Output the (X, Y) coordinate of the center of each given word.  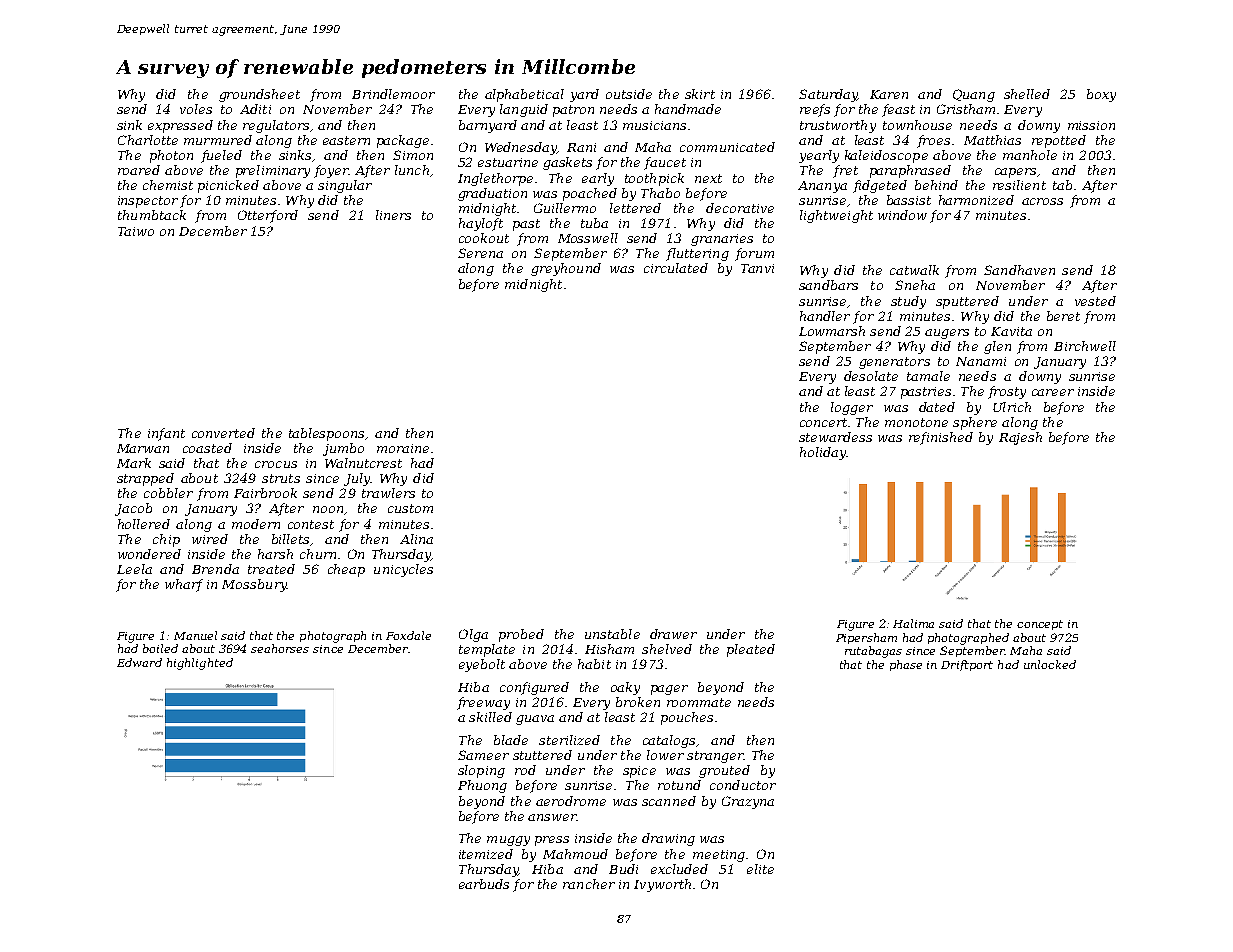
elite (760, 869)
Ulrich (1012, 407)
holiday (823, 453)
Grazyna (748, 802)
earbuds (484, 884)
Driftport (967, 665)
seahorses (280, 648)
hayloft (481, 224)
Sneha (915, 285)
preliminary (273, 171)
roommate (699, 702)
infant (166, 434)
